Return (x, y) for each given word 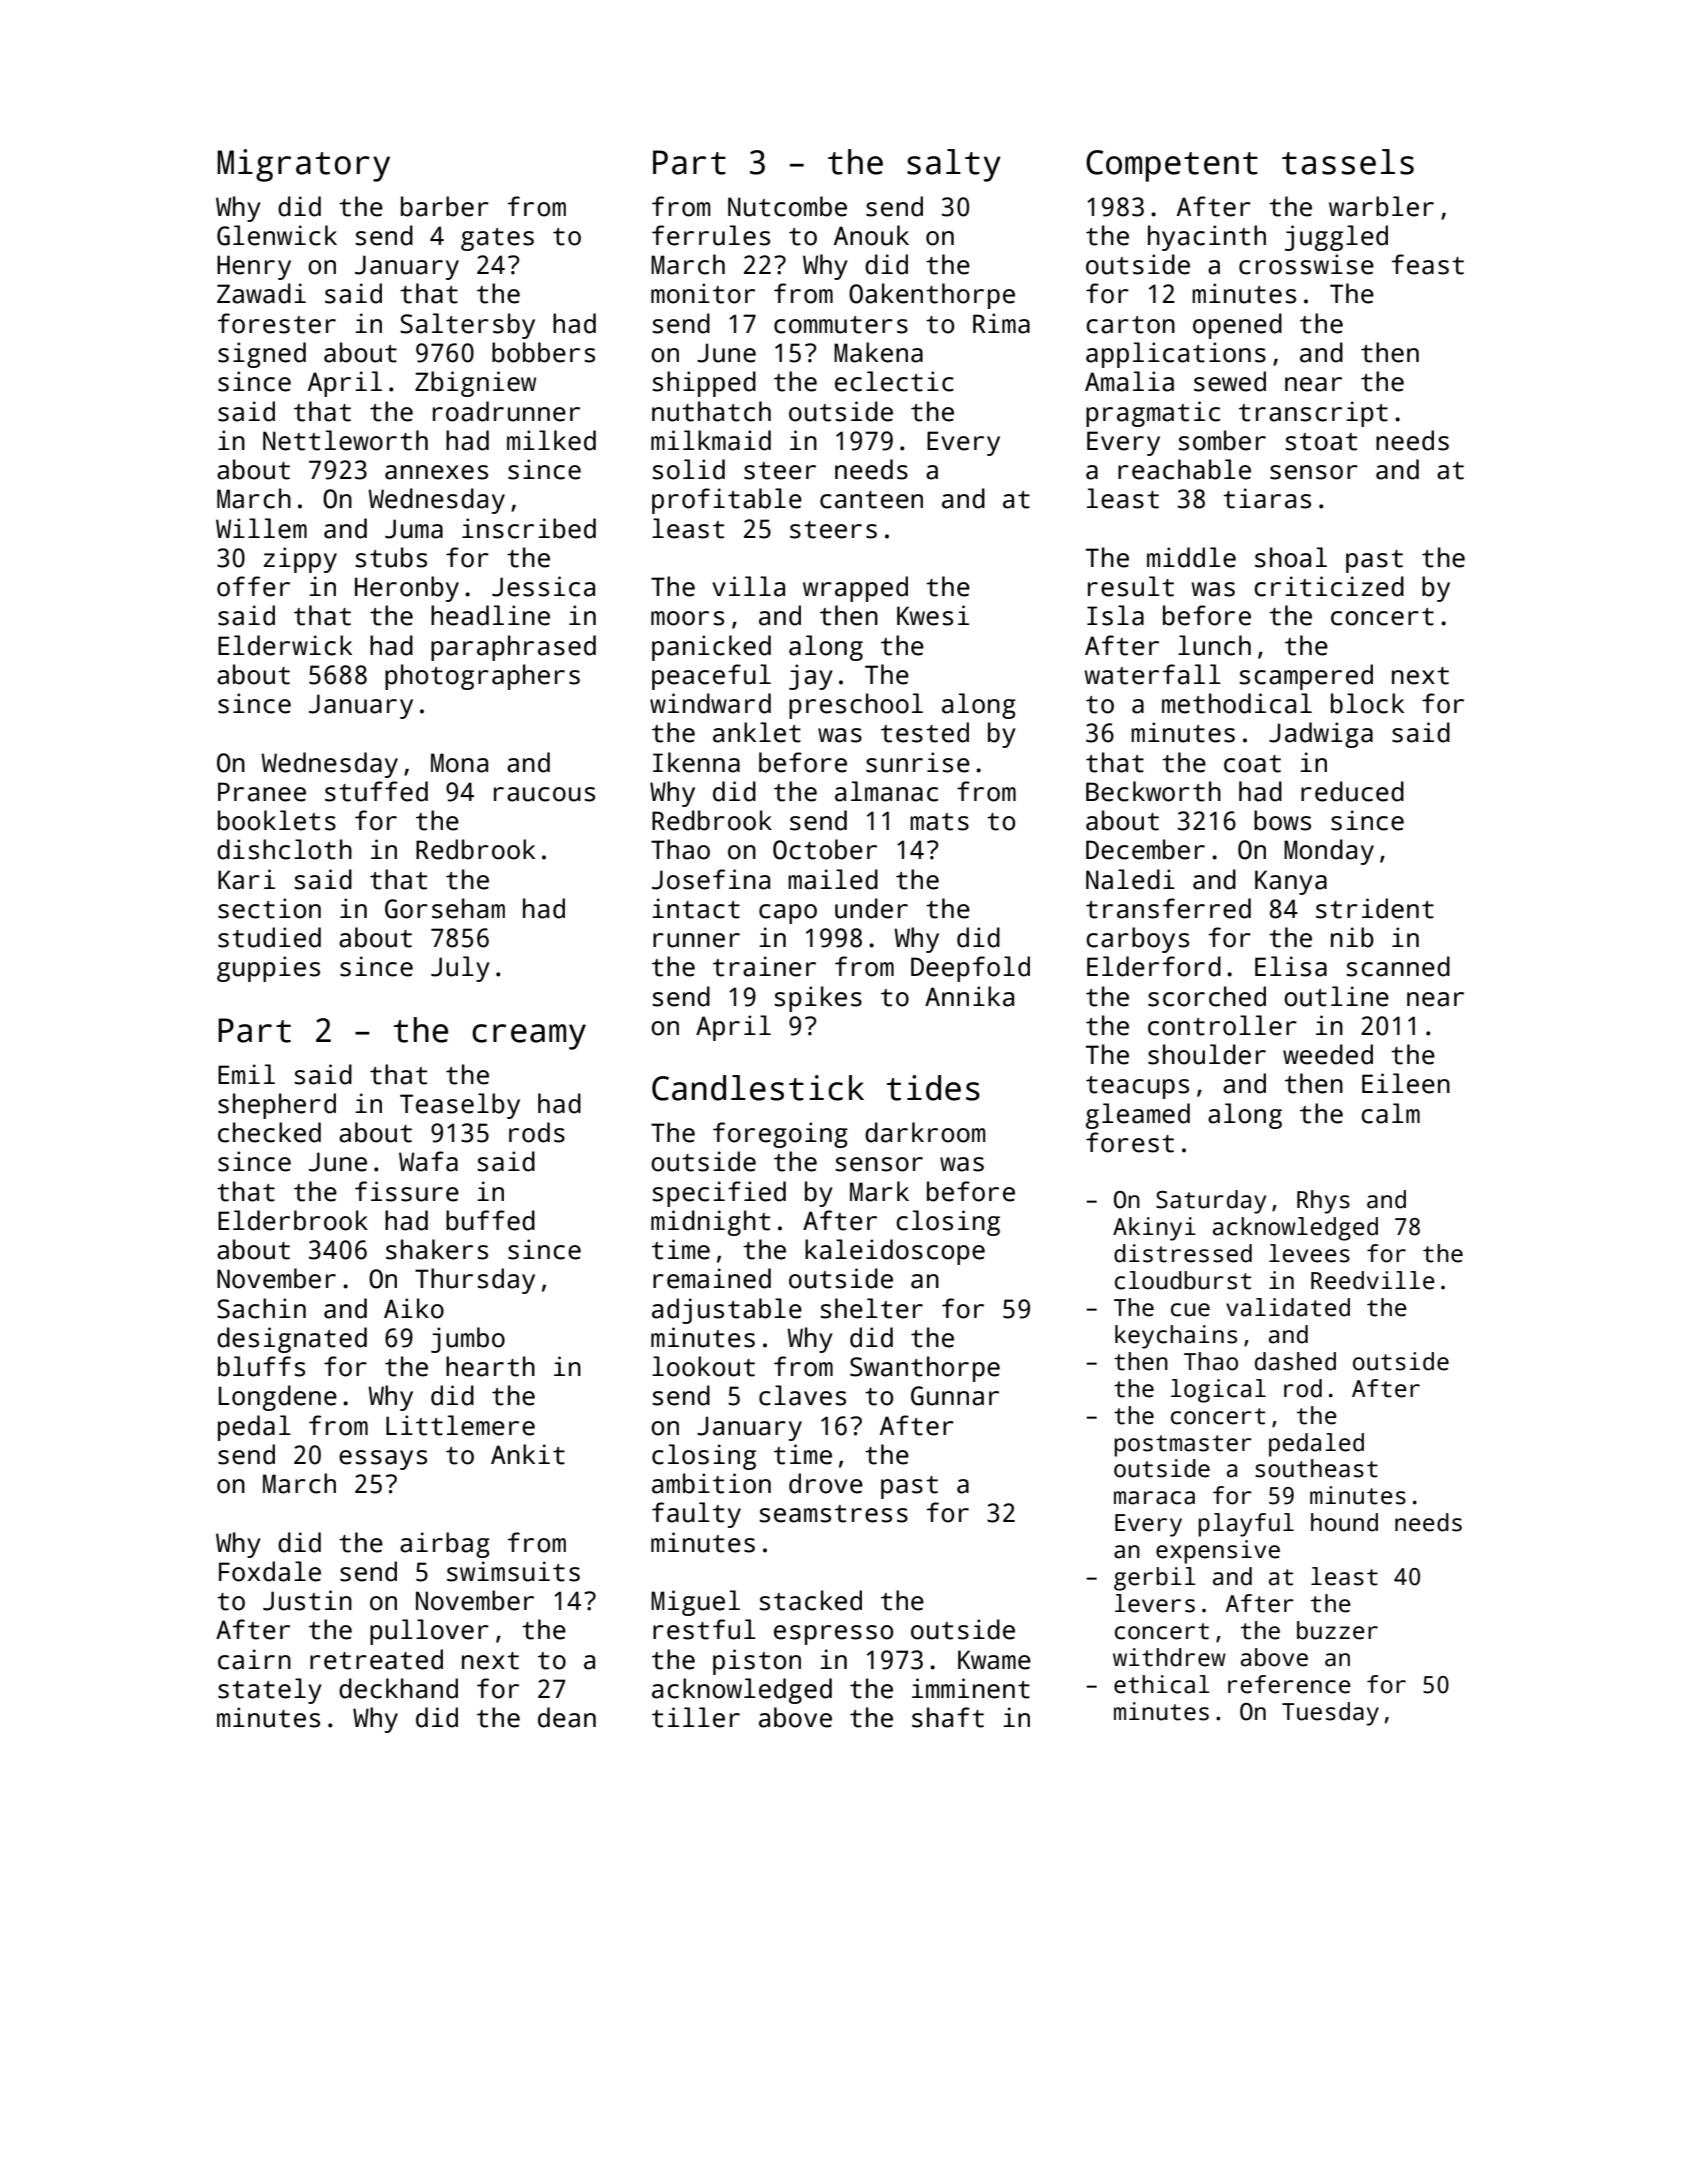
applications (1176, 355)
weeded (1328, 1054)
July (460, 969)
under (871, 908)
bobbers (543, 352)
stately (270, 1691)
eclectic (894, 381)
